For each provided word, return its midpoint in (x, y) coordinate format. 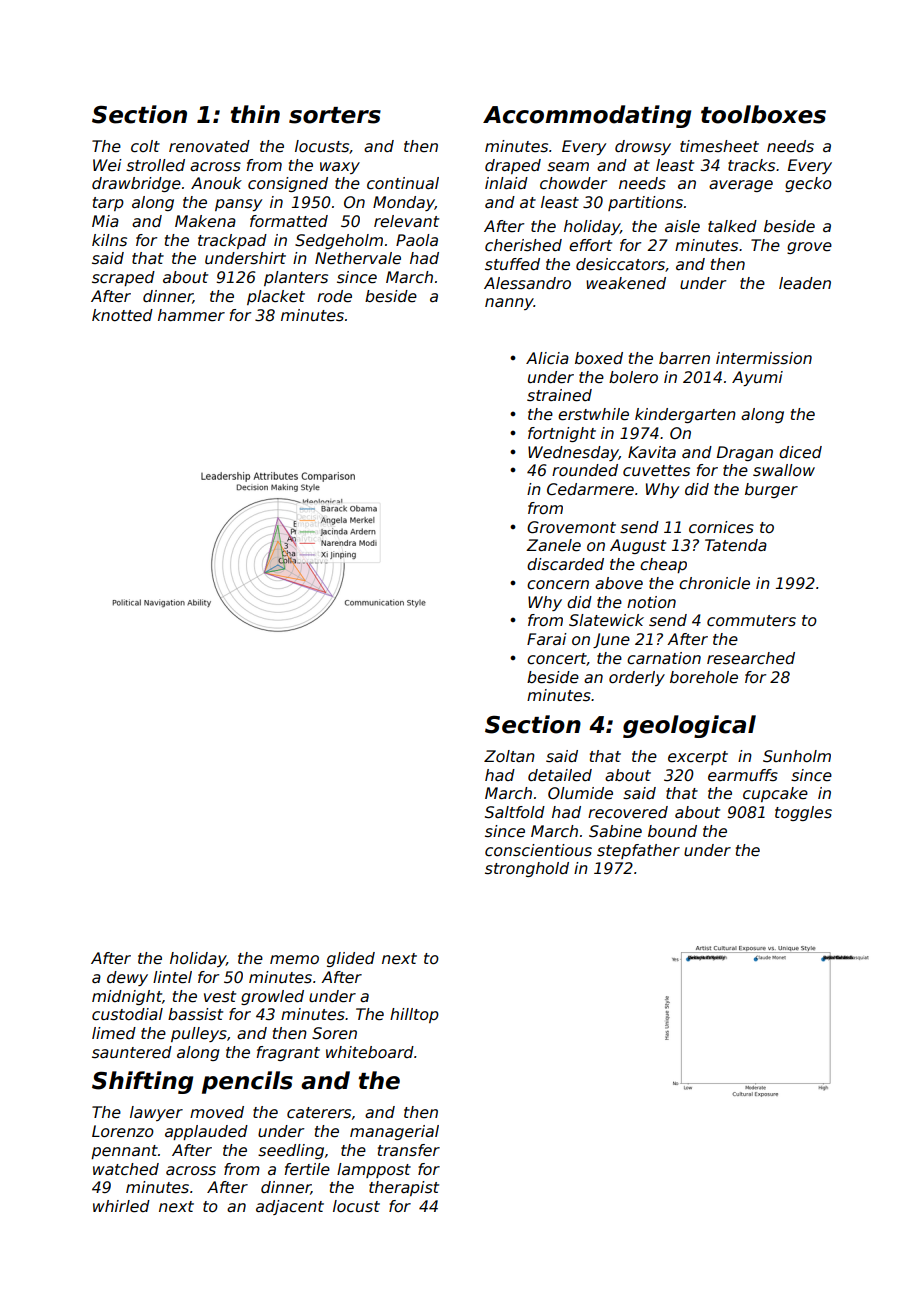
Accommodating (587, 116)
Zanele (553, 545)
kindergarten (685, 415)
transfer (409, 1150)
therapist (404, 1188)
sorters (335, 115)
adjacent (290, 1207)
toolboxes (763, 114)
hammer (191, 315)
